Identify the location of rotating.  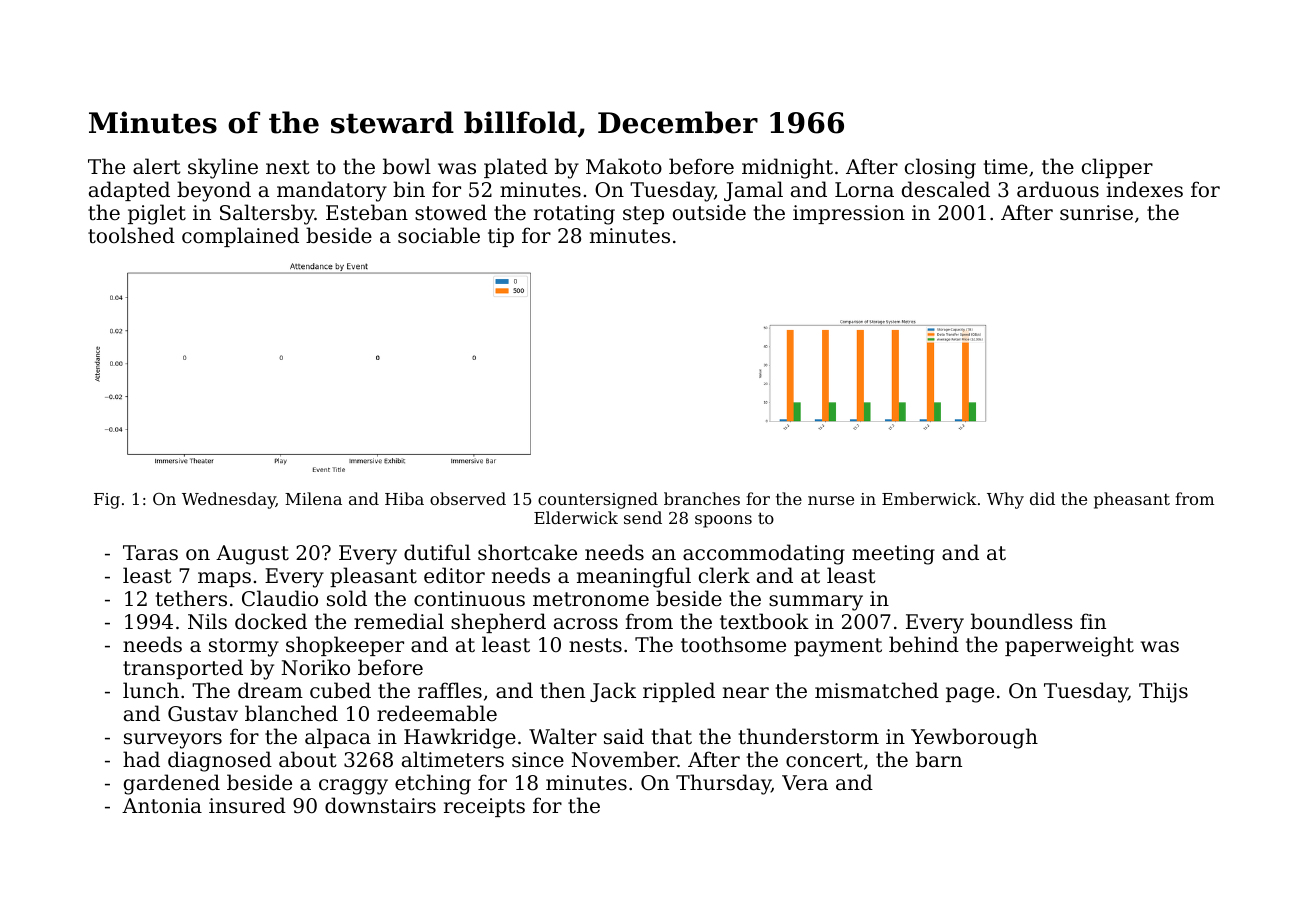
(574, 215).
